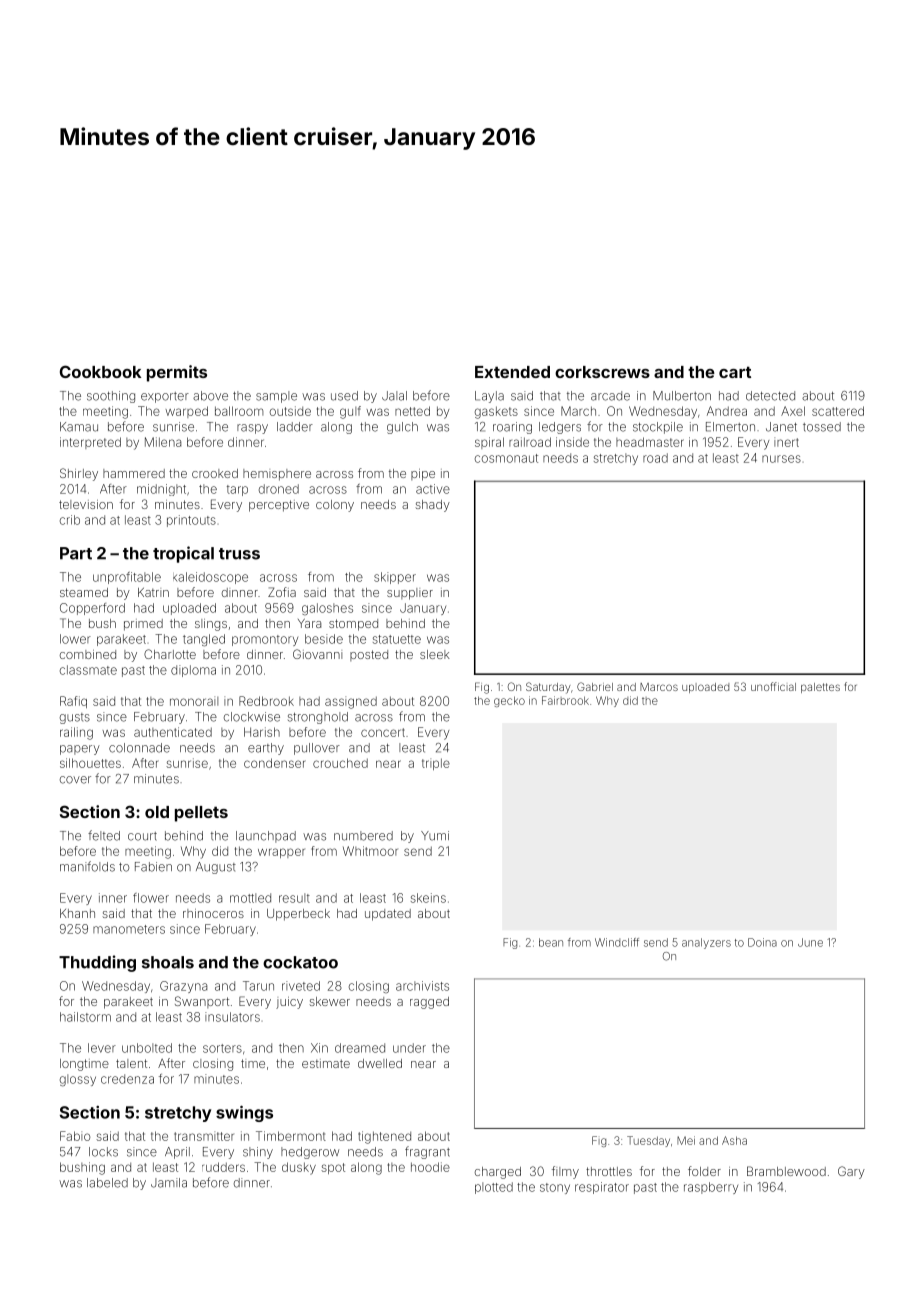 This screenshot has height=1308, width=924. What do you see at coordinates (80, 750) in the screenshot?
I see `papery` at bounding box center [80, 750].
